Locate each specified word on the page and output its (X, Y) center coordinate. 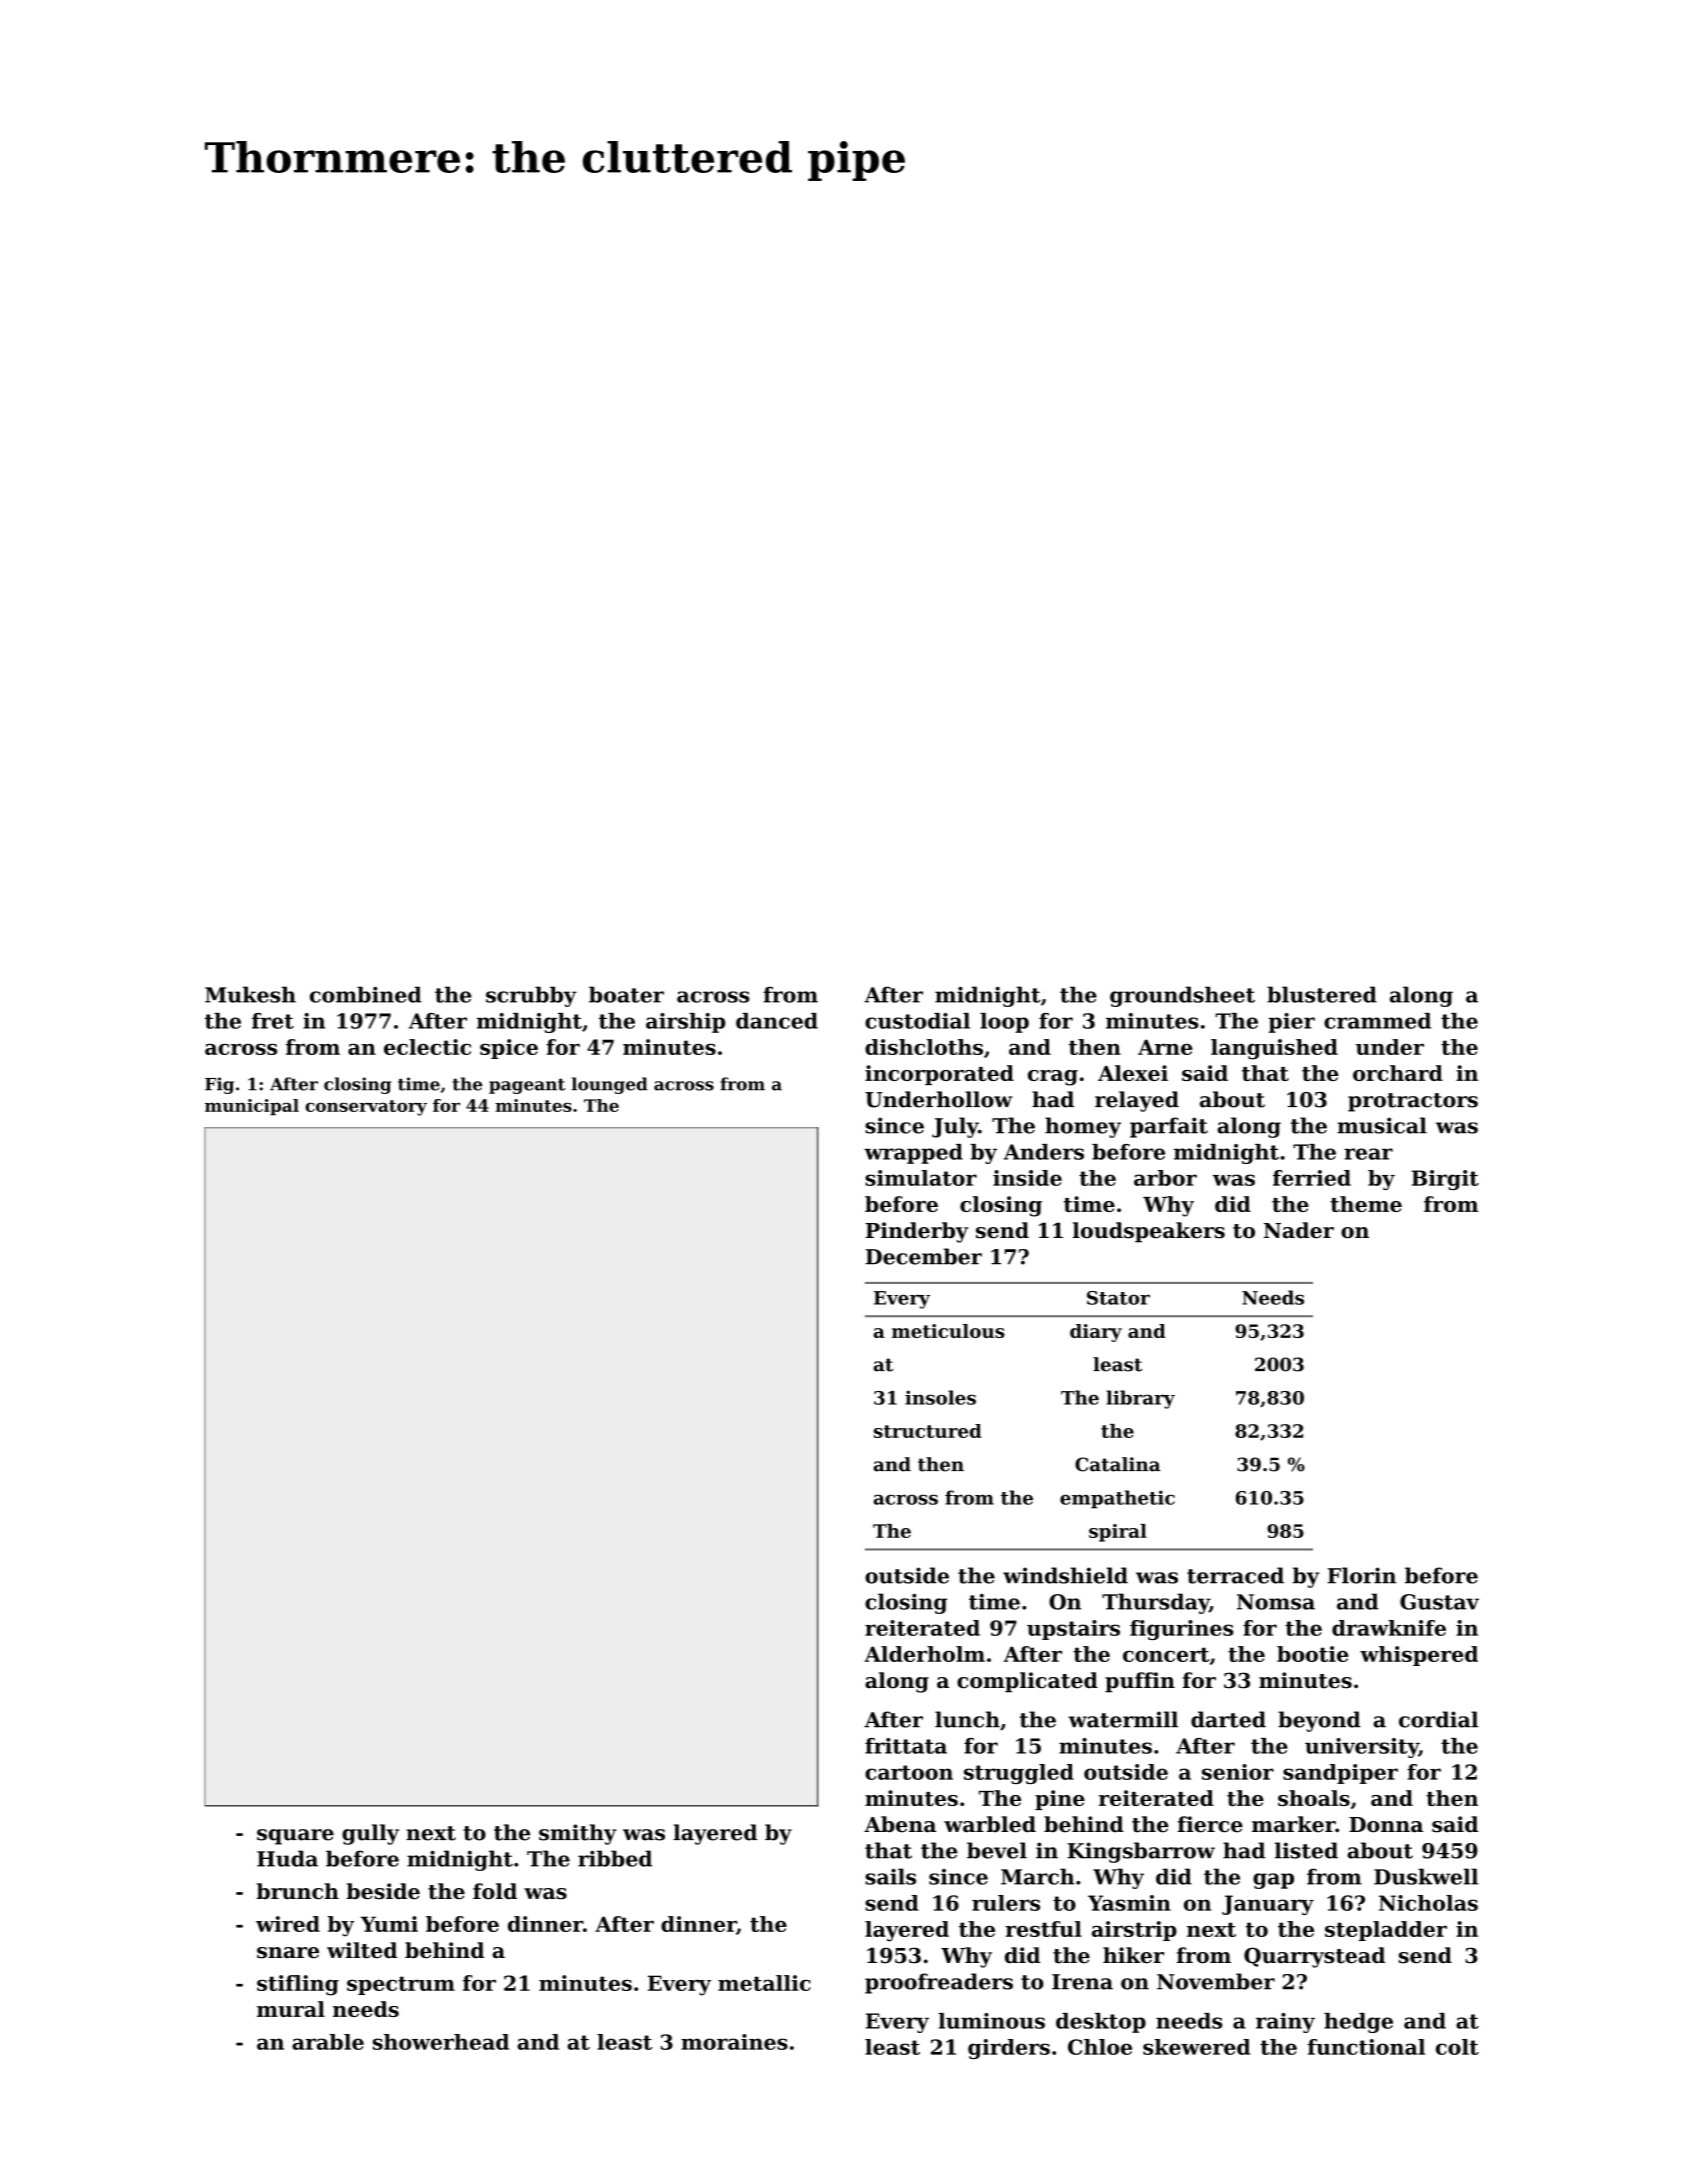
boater (626, 994)
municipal (252, 1107)
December (923, 1256)
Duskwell (1426, 1876)
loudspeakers (1149, 1232)
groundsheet (1182, 996)
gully (370, 1834)
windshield (1065, 1575)
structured (928, 1431)
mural (291, 2009)
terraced (1235, 1575)
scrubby (531, 996)
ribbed (615, 1858)
